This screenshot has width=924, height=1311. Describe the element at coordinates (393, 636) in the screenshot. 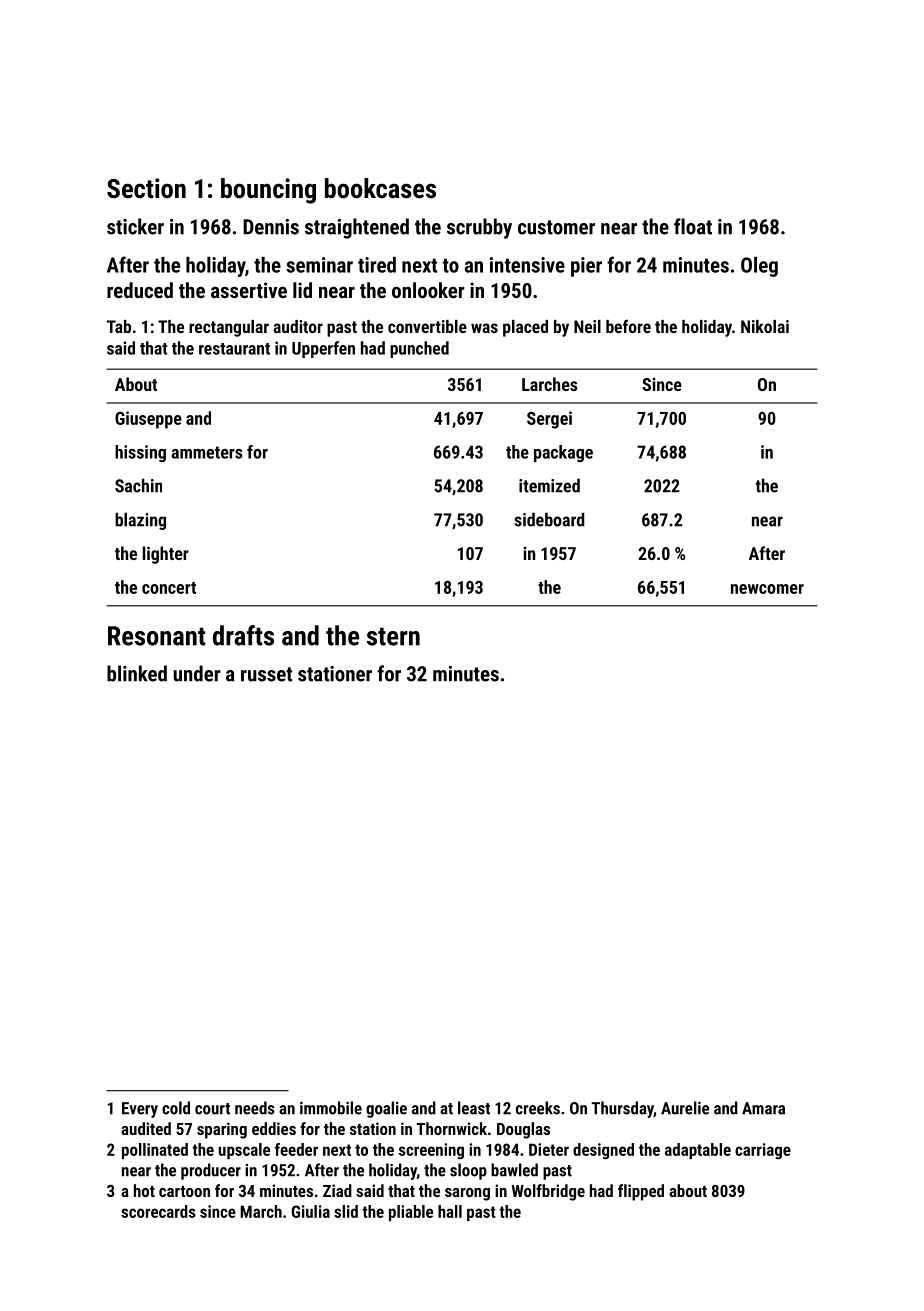

I see `stern` at that location.
